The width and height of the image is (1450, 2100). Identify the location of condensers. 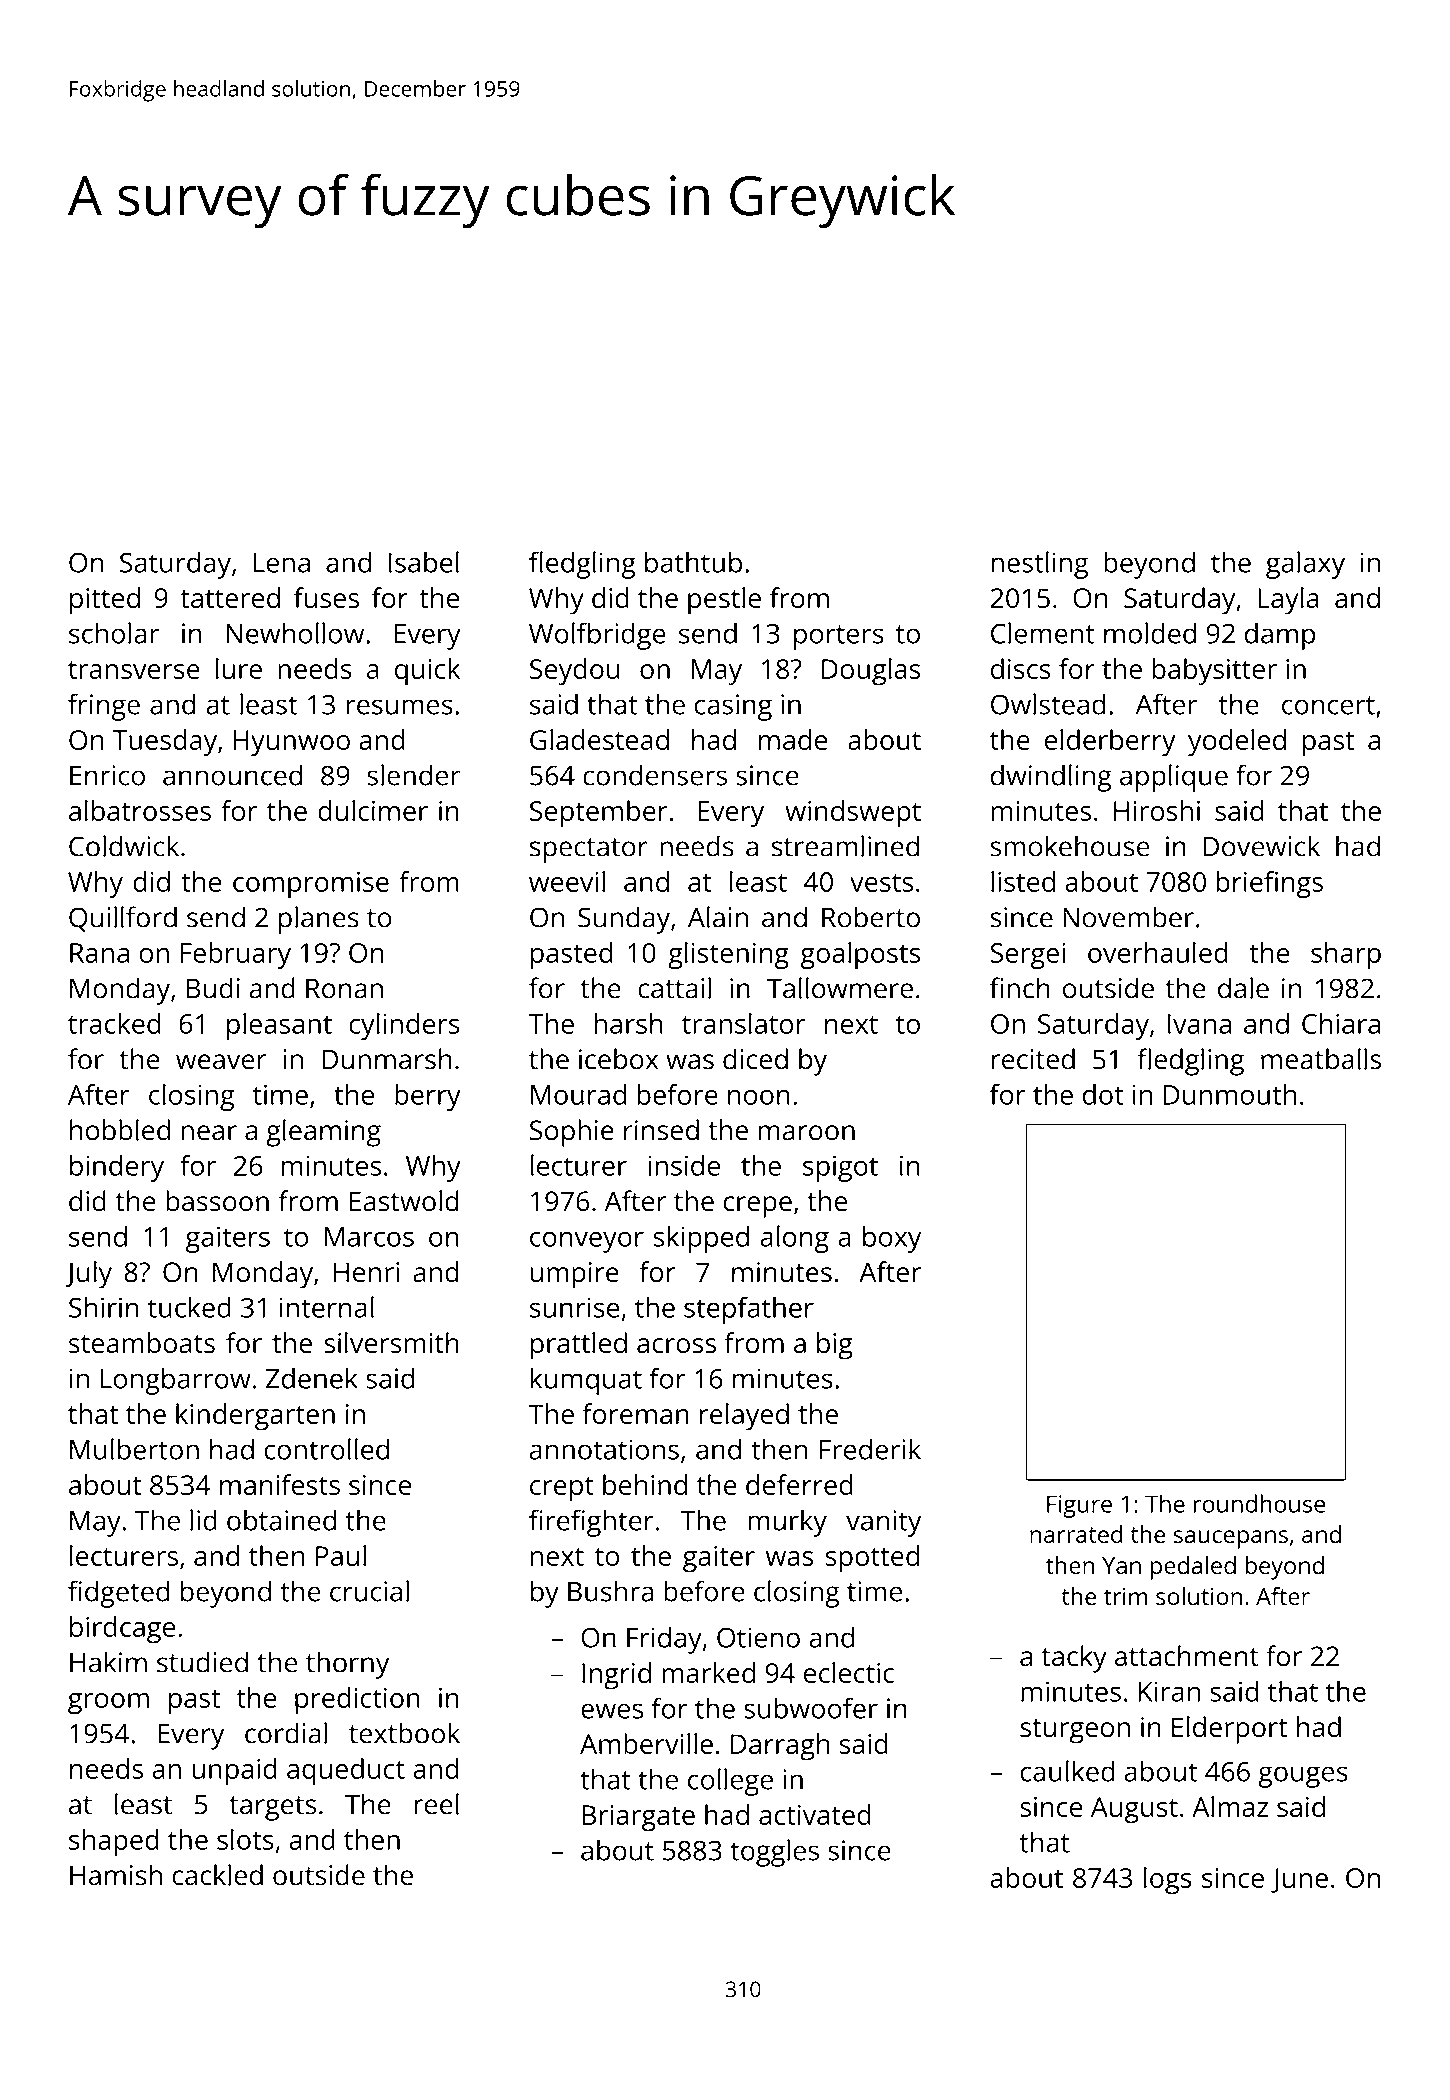
(655, 775).
